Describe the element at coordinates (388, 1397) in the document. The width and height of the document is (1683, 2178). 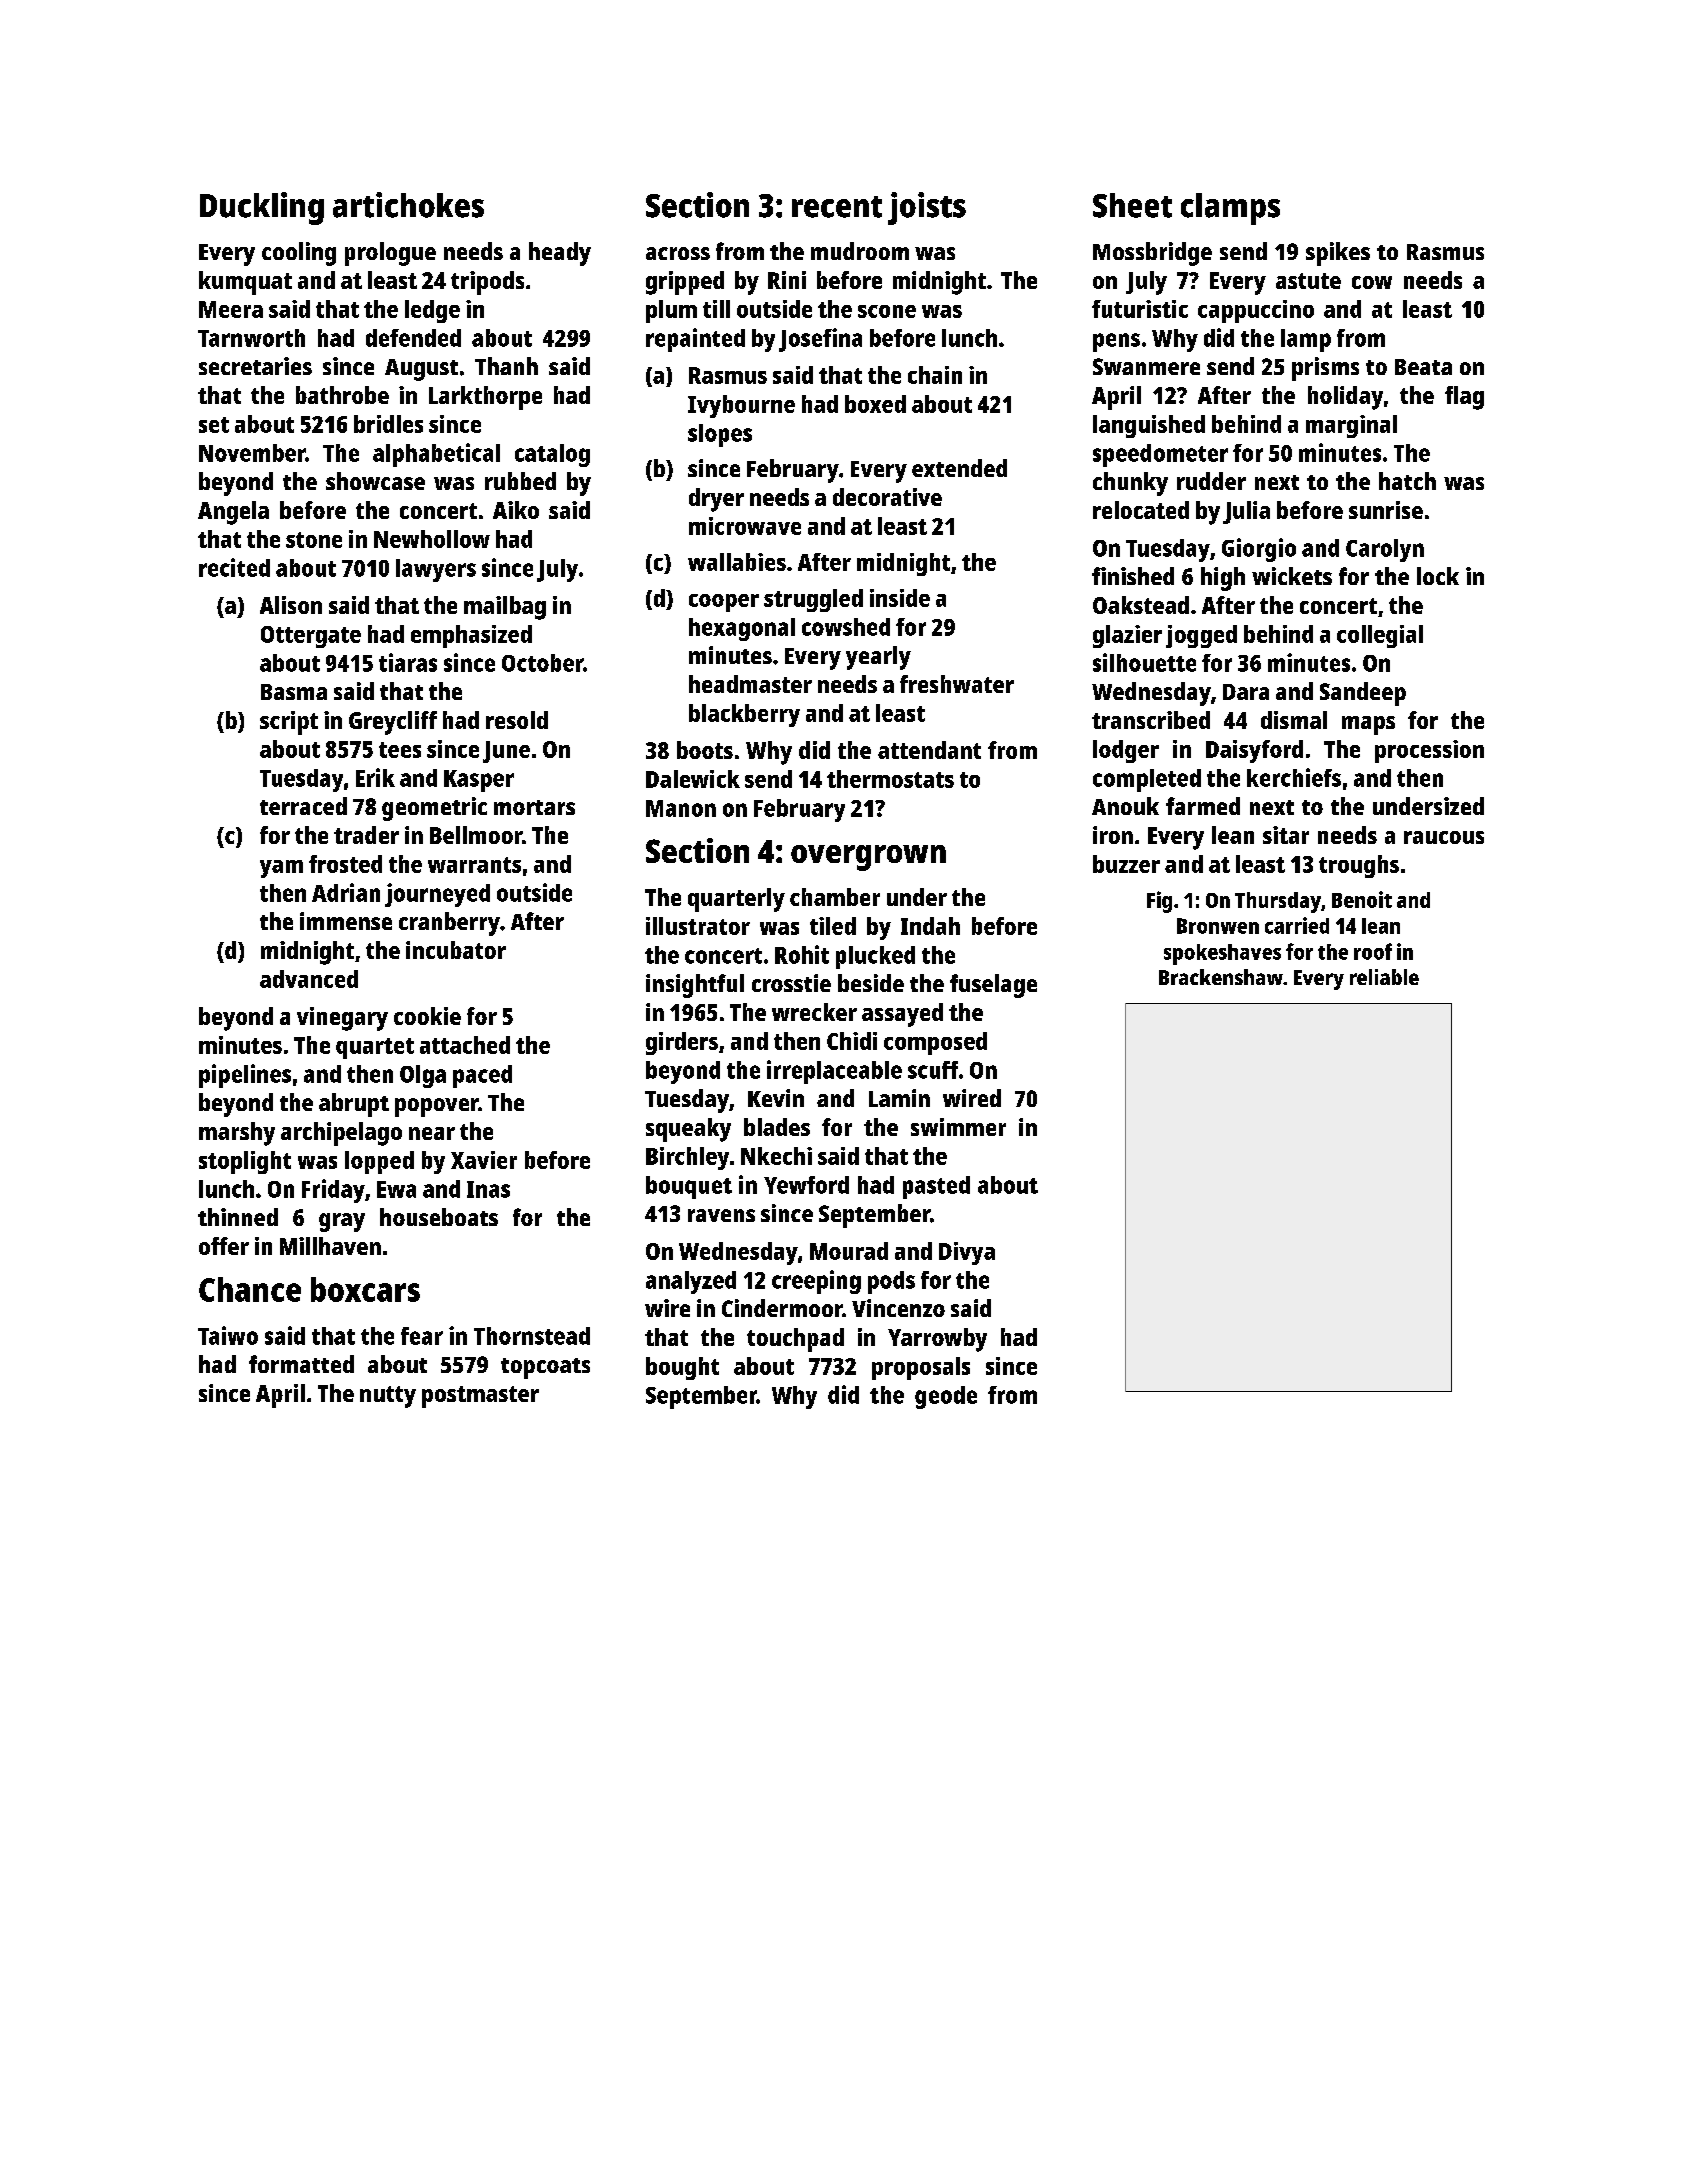
I see `nutty` at that location.
